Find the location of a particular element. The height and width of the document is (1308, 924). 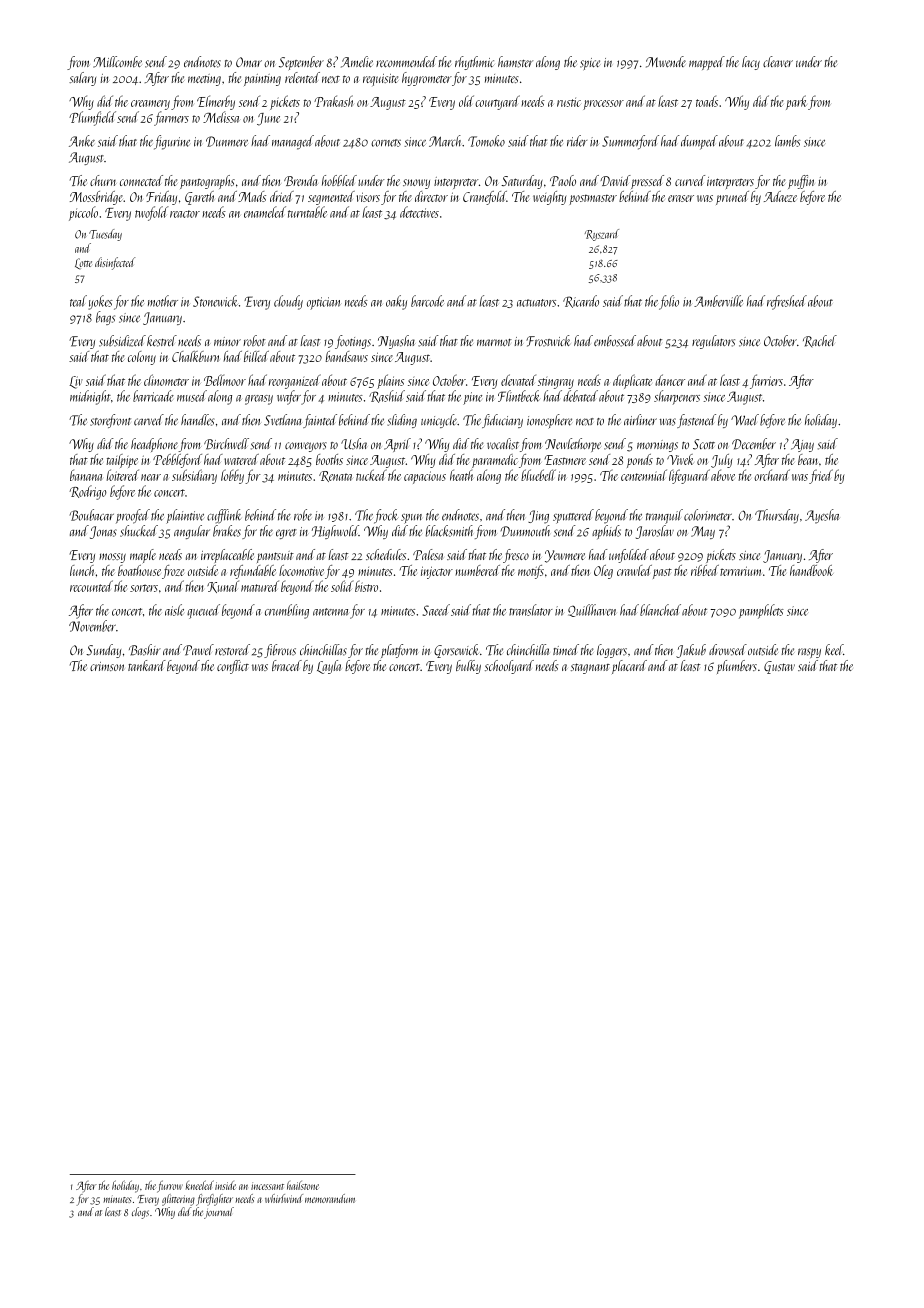

platform is located at coordinates (399, 651).
